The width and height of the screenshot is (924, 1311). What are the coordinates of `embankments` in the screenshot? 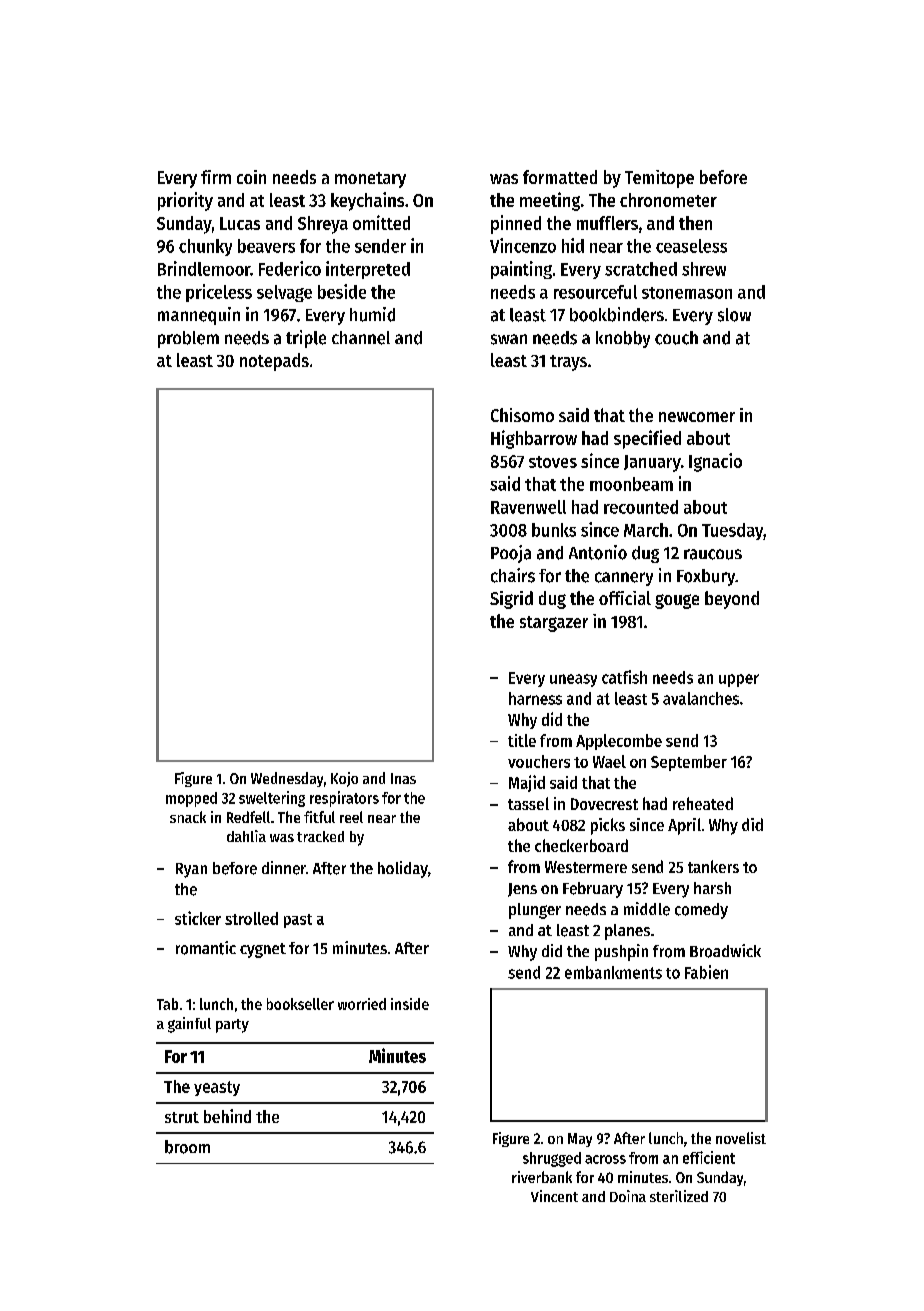 It's located at (613, 972).
